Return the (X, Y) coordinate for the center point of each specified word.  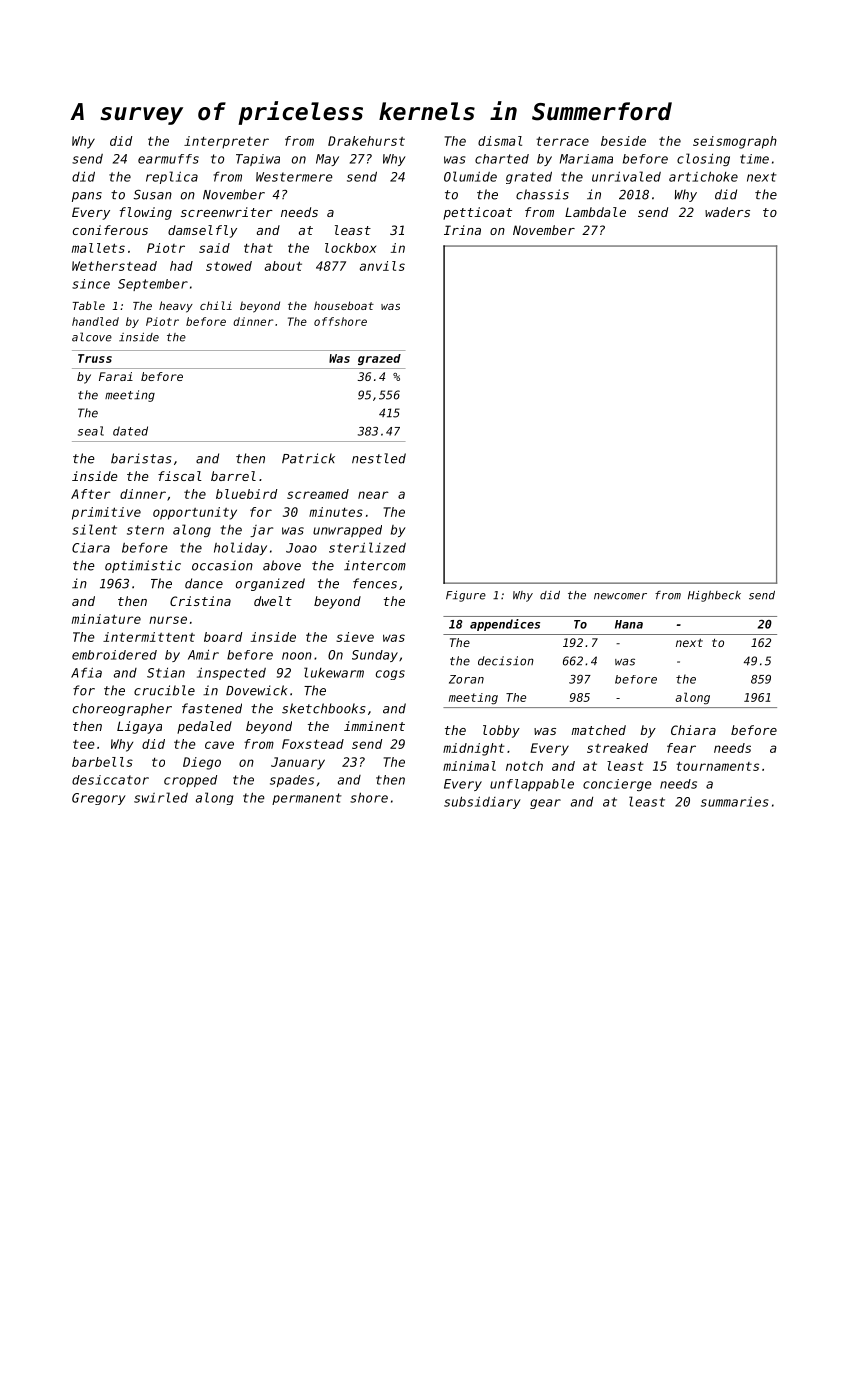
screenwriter (227, 212)
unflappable (532, 785)
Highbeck (714, 596)
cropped (190, 781)
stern (145, 530)
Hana (629, 624)
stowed (229, 266)
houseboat (344, 305)
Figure (466, 596)
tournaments (717, 766)
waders (727, 212)
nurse (168, 620)
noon (297, 656)
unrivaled (626, 176)
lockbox (350, 248)
